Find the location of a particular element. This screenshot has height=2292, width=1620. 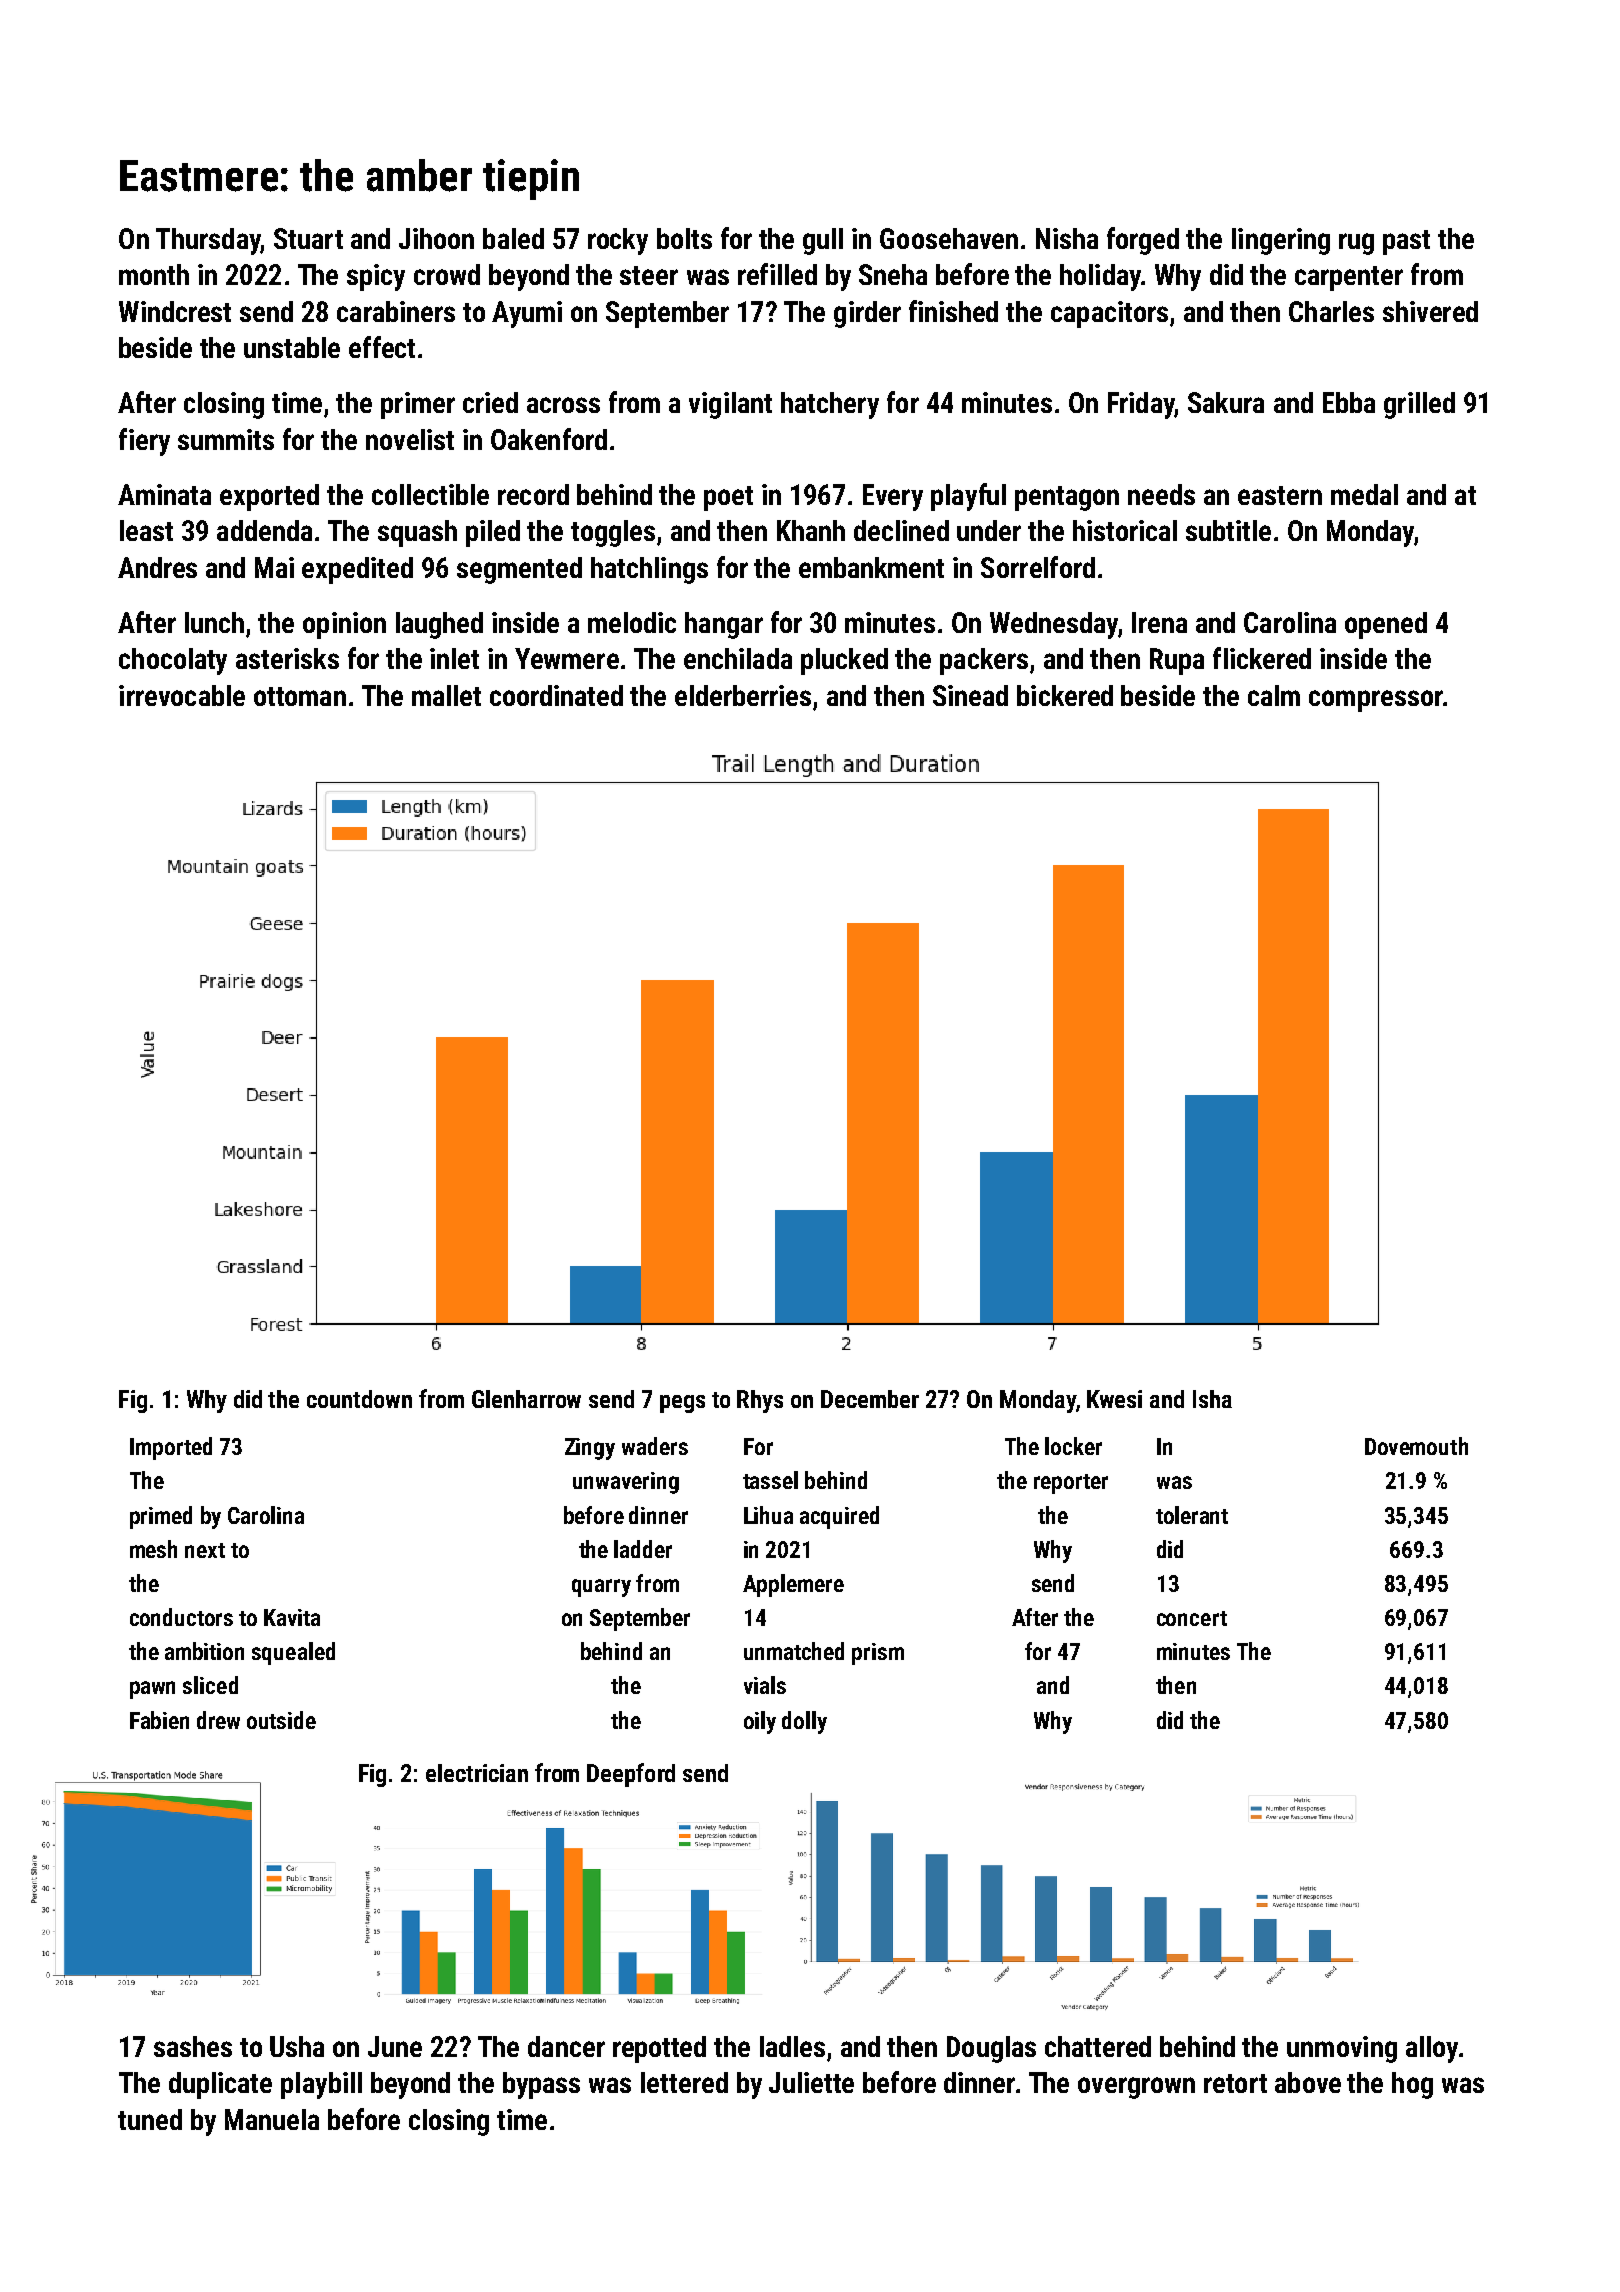

Rhys is located at coordinates (760, 1401).
